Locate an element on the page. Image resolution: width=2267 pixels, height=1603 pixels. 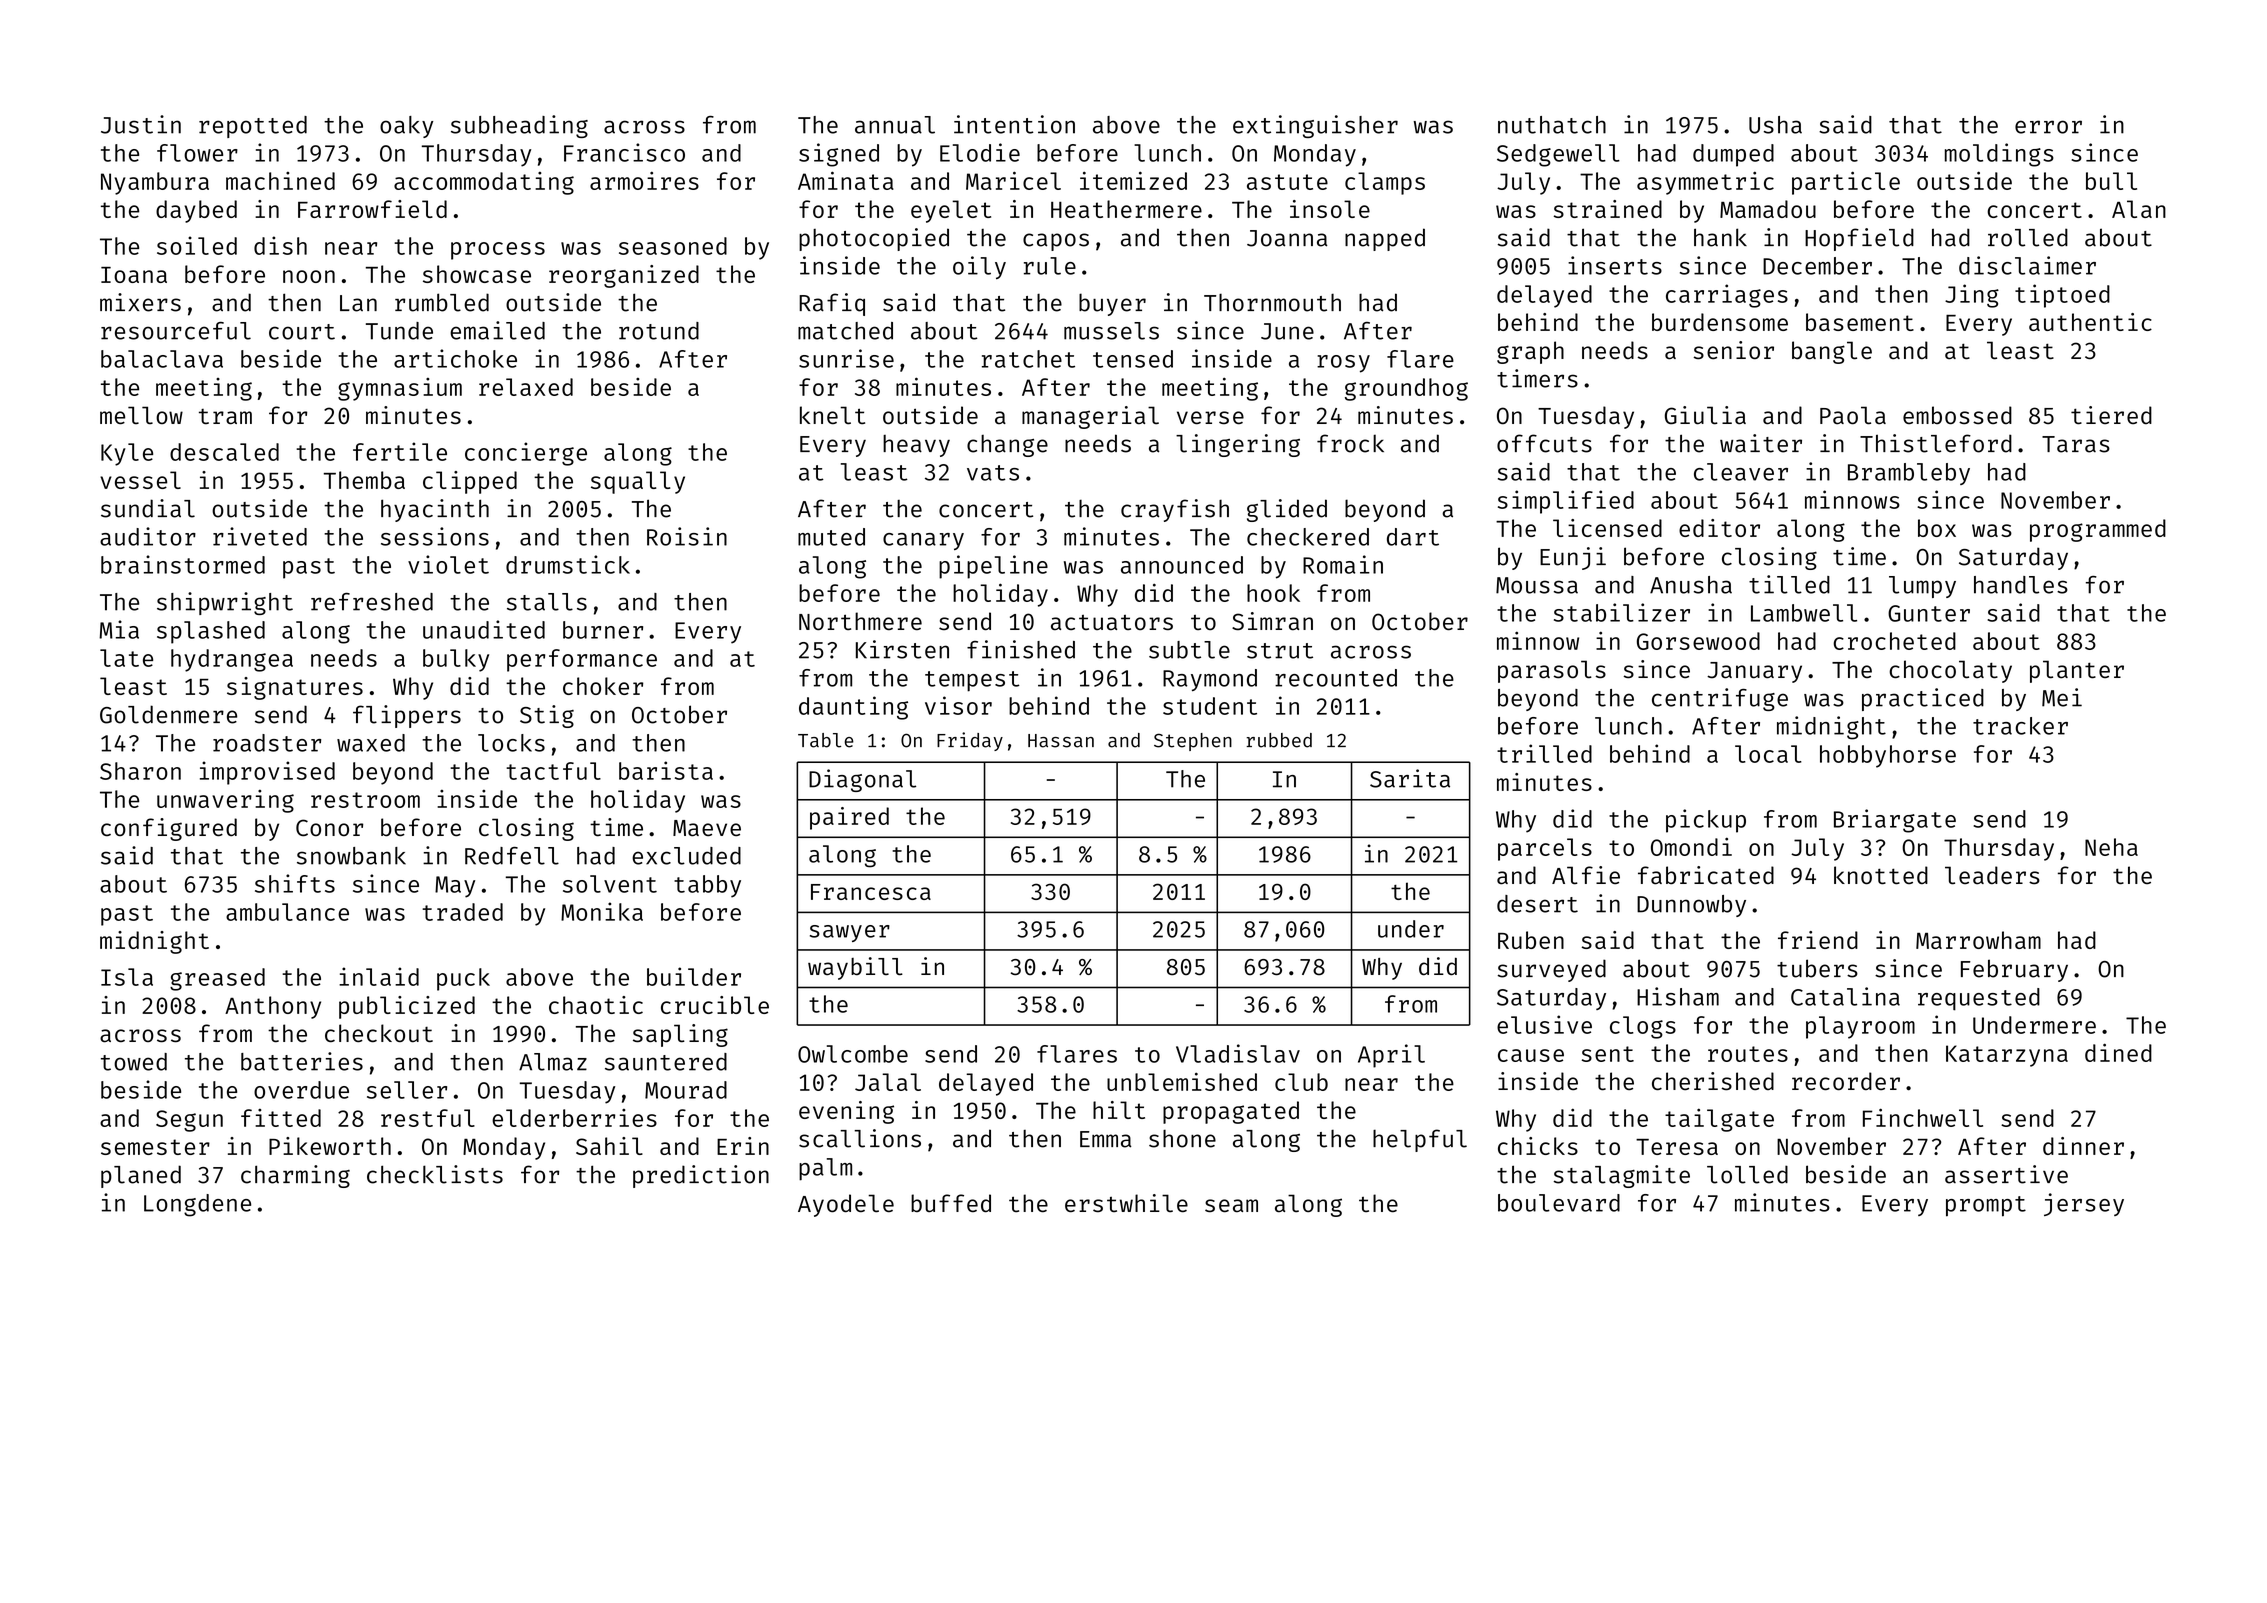
muted is located at coordinates (831, 537).
